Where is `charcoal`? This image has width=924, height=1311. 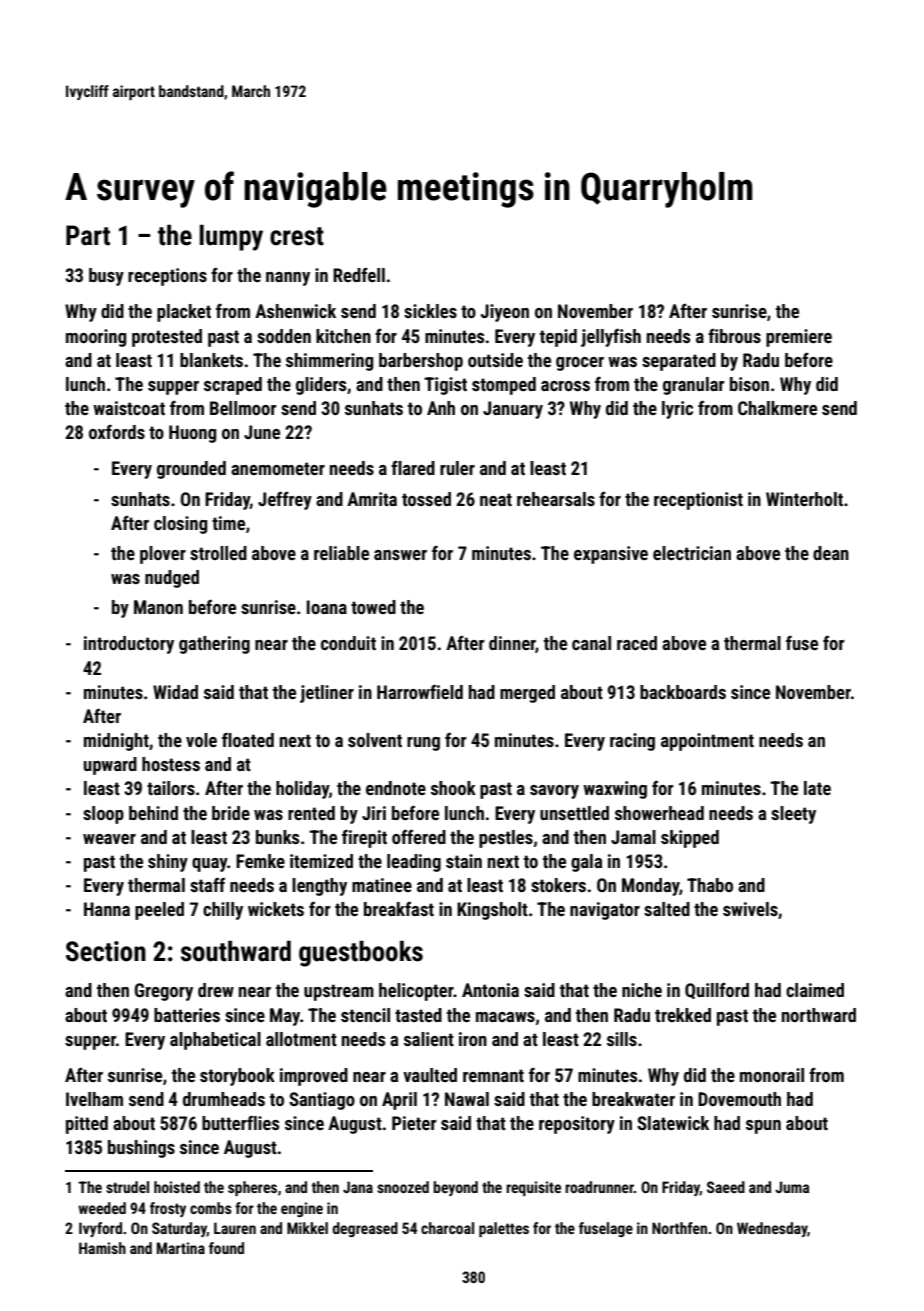 charcoal is located at coordinates (447, 1228).
